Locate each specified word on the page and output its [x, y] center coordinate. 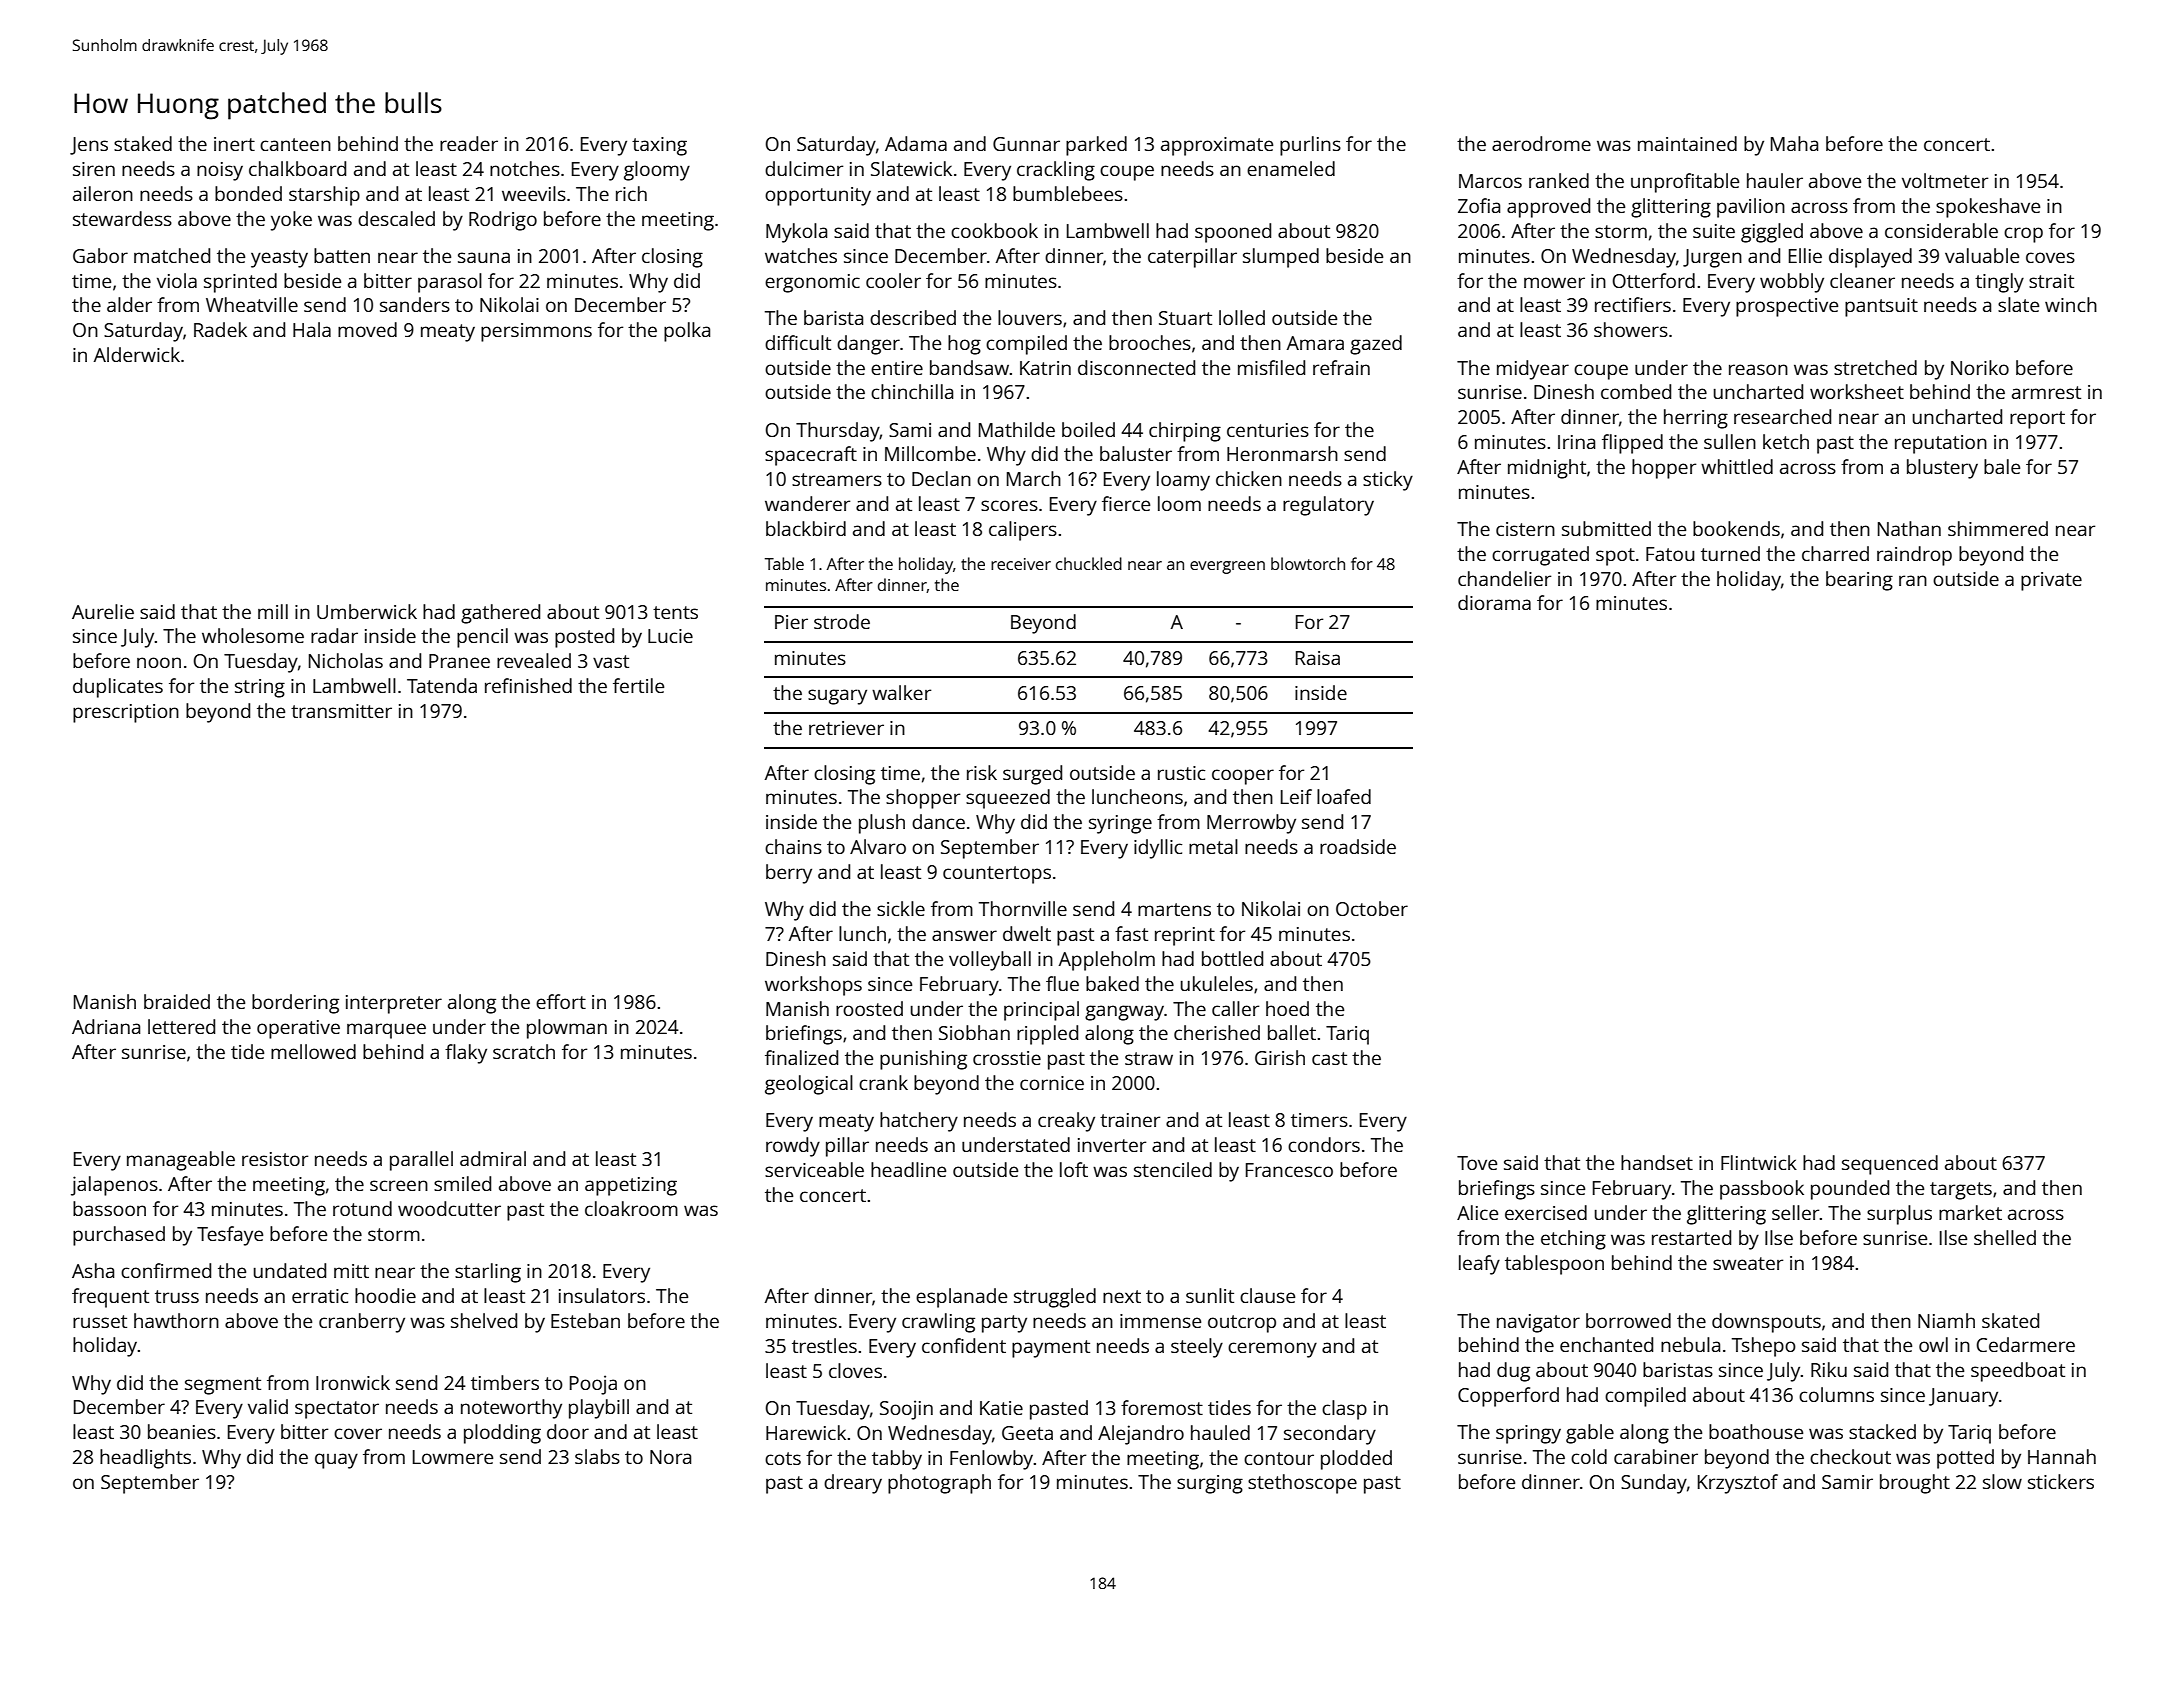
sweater [1748, 1263]
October [1372, 908]
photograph [939, 1484]
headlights [145, 1459]
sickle [901, 908]
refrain [1341, 367]
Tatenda [442, 685]
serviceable [814, 1169]
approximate [1217, 146]
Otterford [1654, 280]
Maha [1794, 143]
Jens [89, 146]
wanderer [807, 503]
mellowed [313, 1051]
